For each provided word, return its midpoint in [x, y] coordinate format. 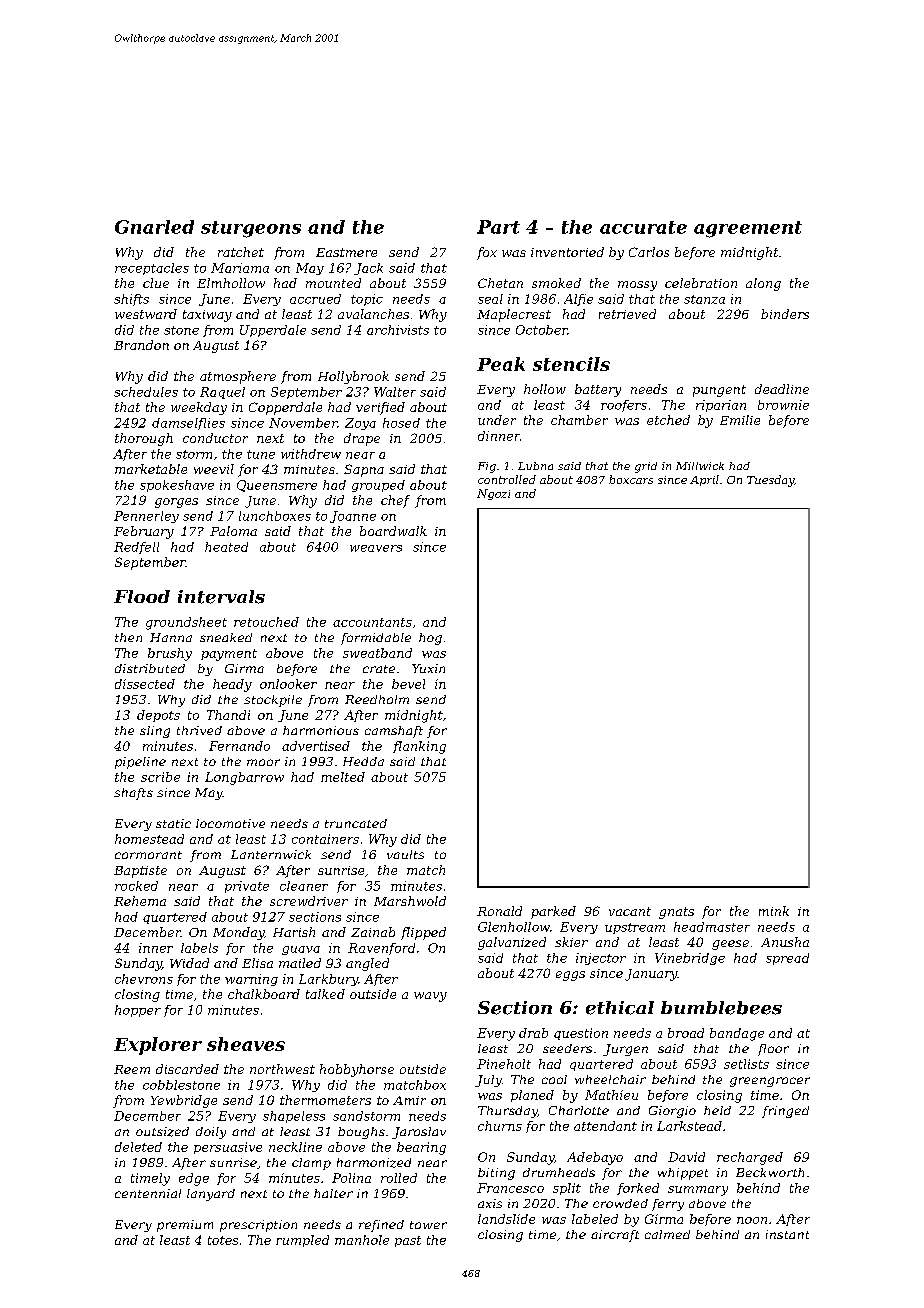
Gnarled [154, 227]
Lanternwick [271, 854]
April [704, 480]
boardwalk [393, 531]
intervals [221, 597]
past [408, 1241]
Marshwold [410, 901]
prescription [258, 1226]
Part [498, 227]
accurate [643, 227]
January [651, 975]
